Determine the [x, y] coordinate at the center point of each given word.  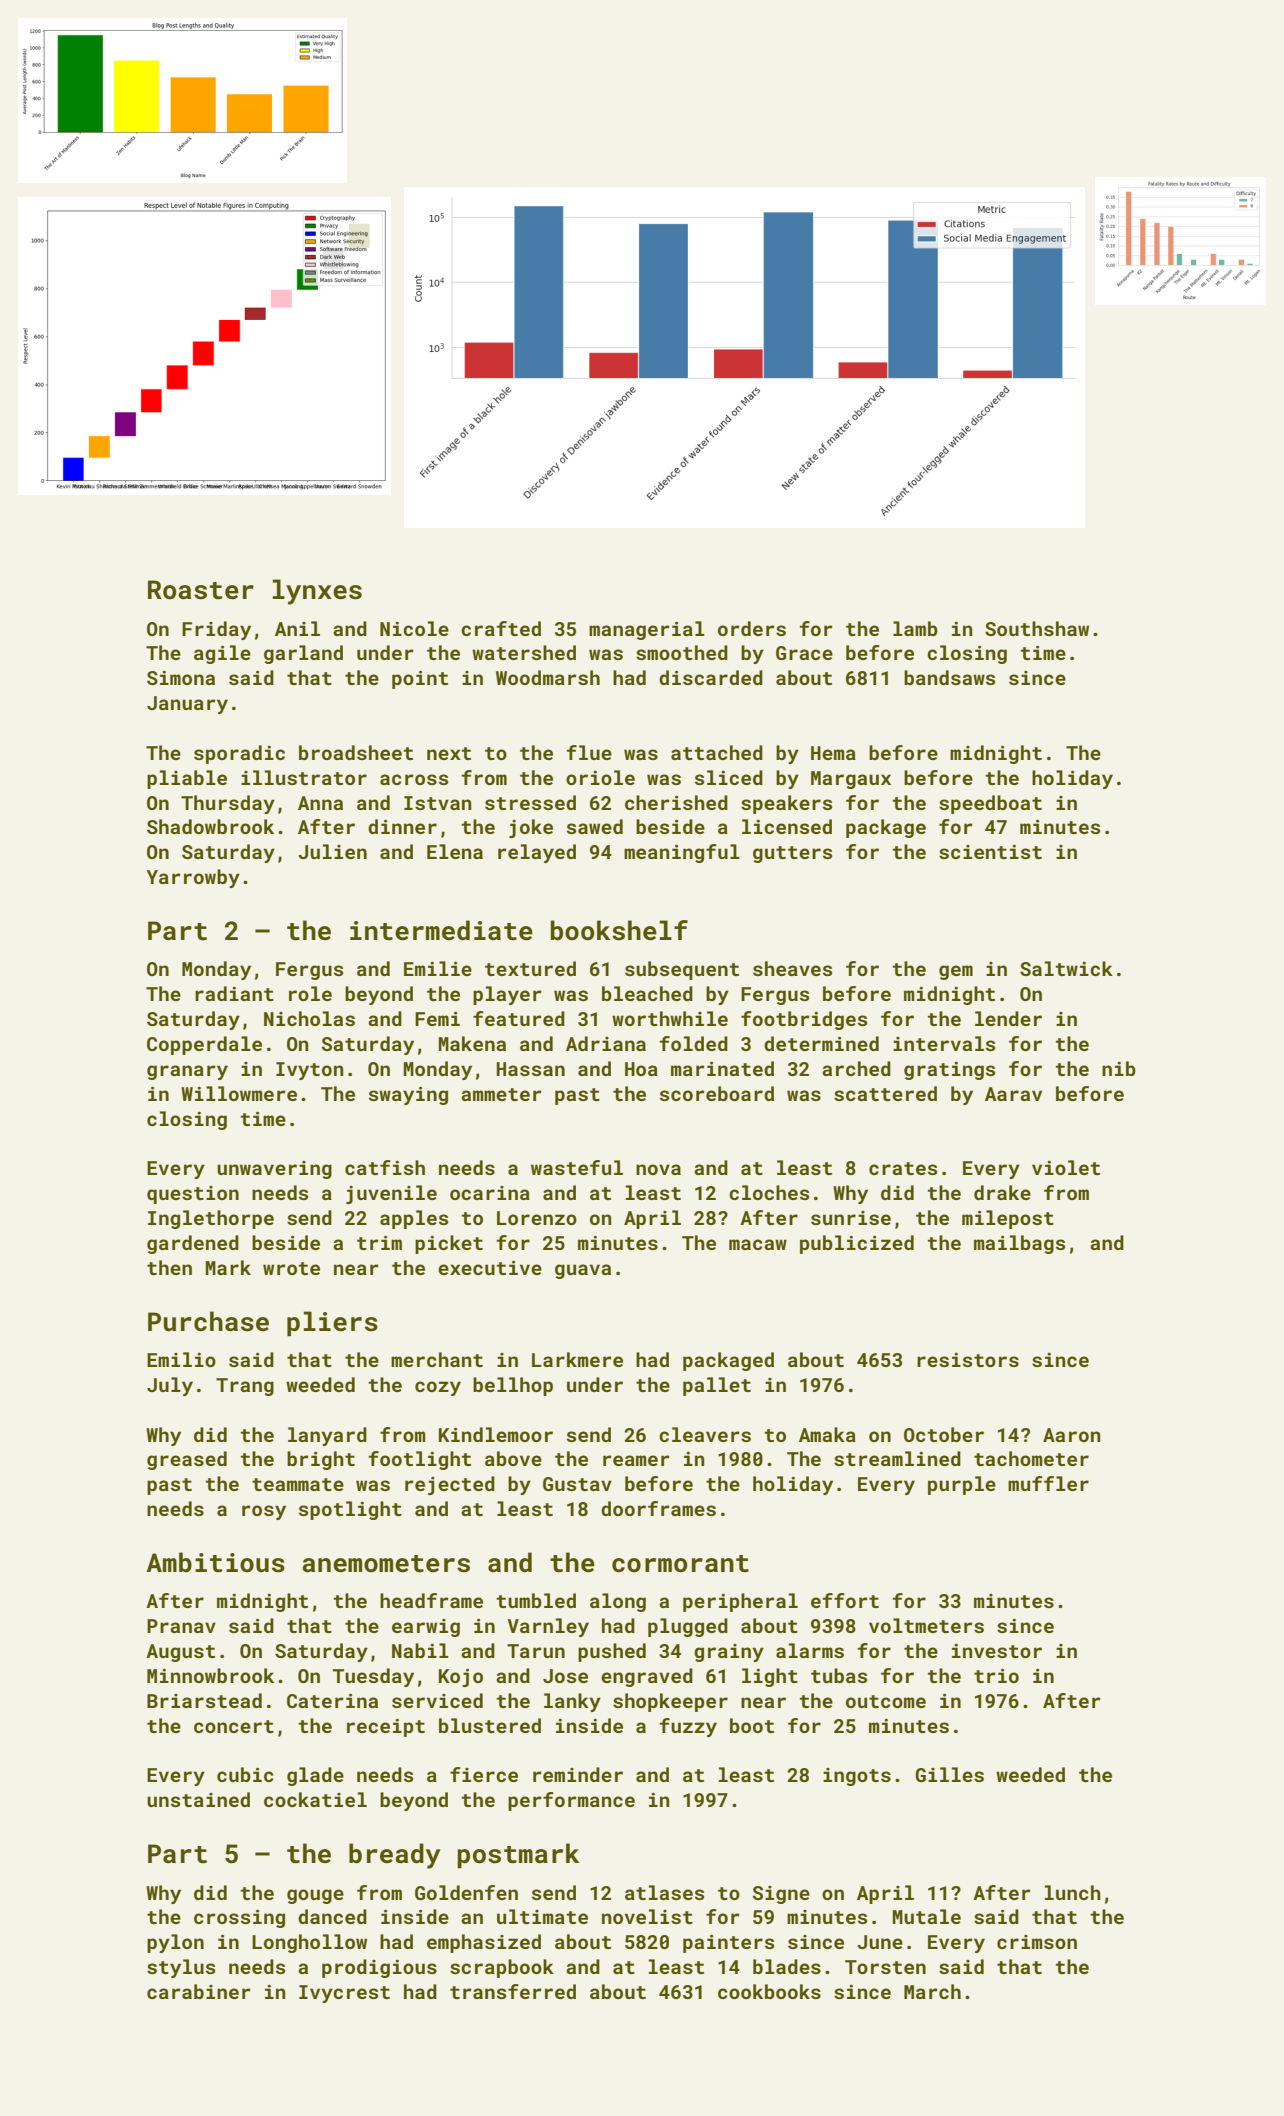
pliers [332, 1324]
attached [717, 752]
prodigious [379, 1968]
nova [658, 1169]
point [420, 680]
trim [379, 1243]
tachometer [1031, 1458]
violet [1066, 1167]
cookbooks [769, 1991]
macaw [758, 1244]
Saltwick [1066, 968]
